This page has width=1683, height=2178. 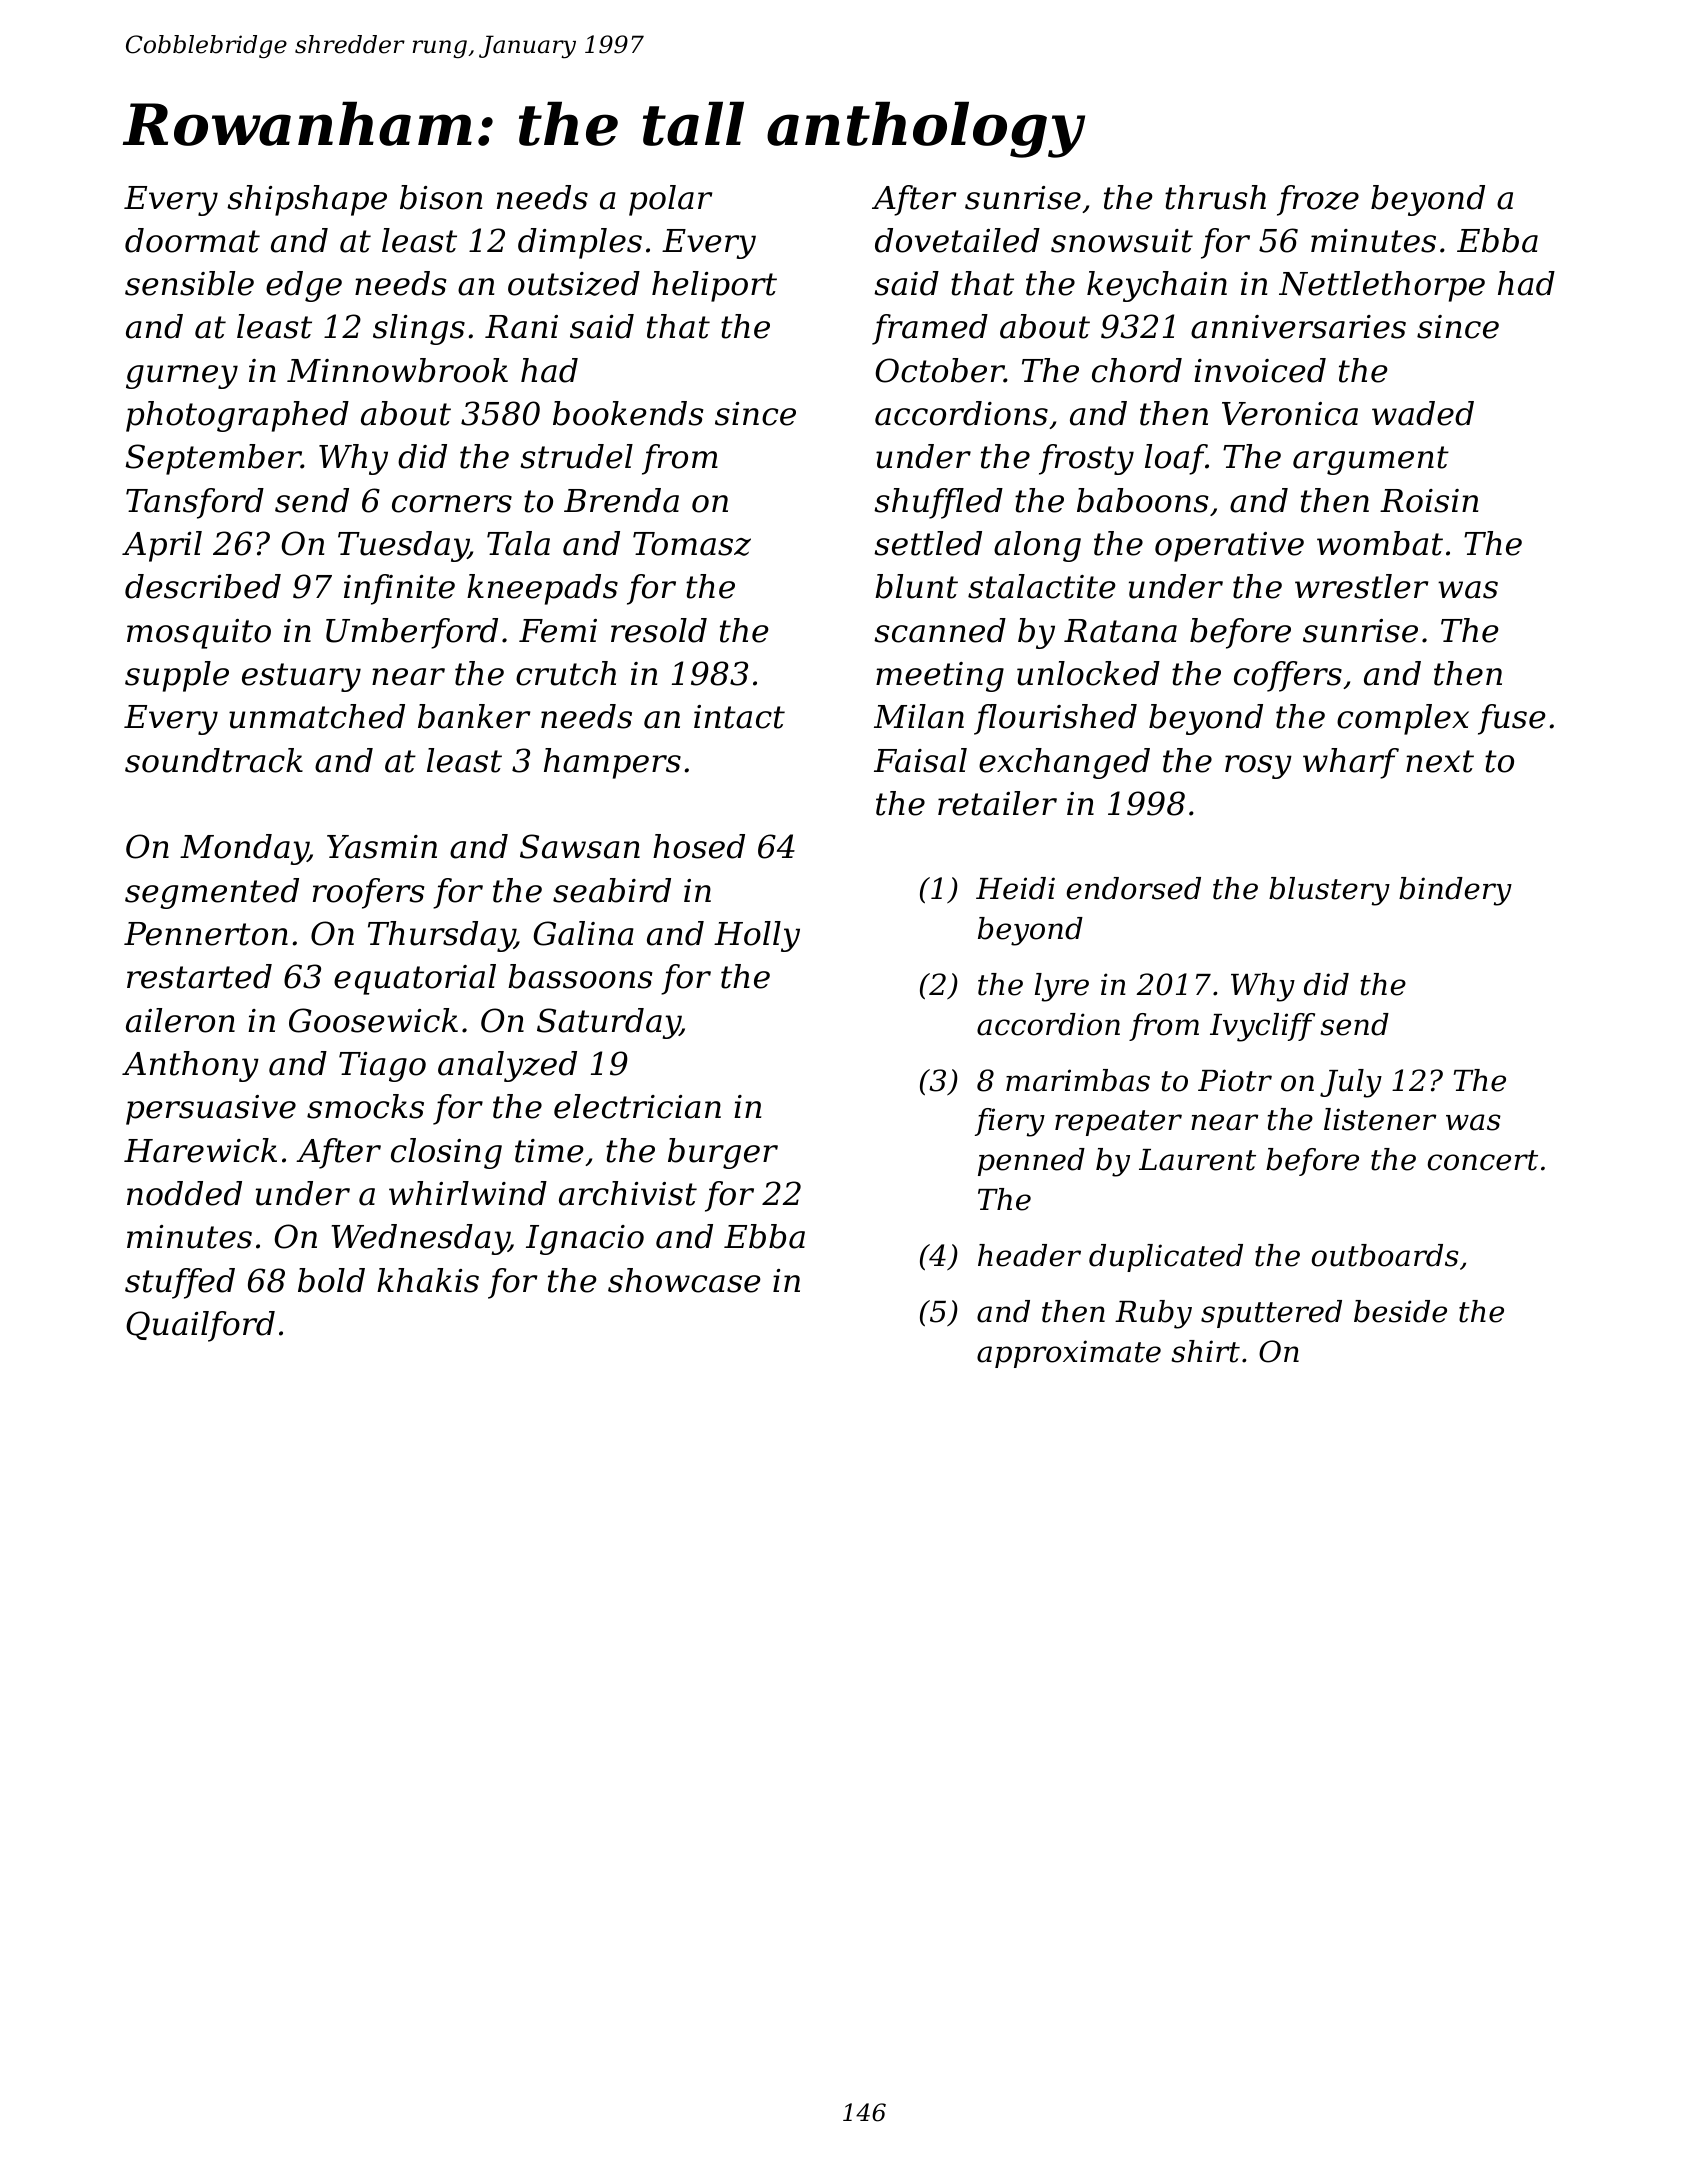 I want to click on rosy, so click(x=1258, y=767).
